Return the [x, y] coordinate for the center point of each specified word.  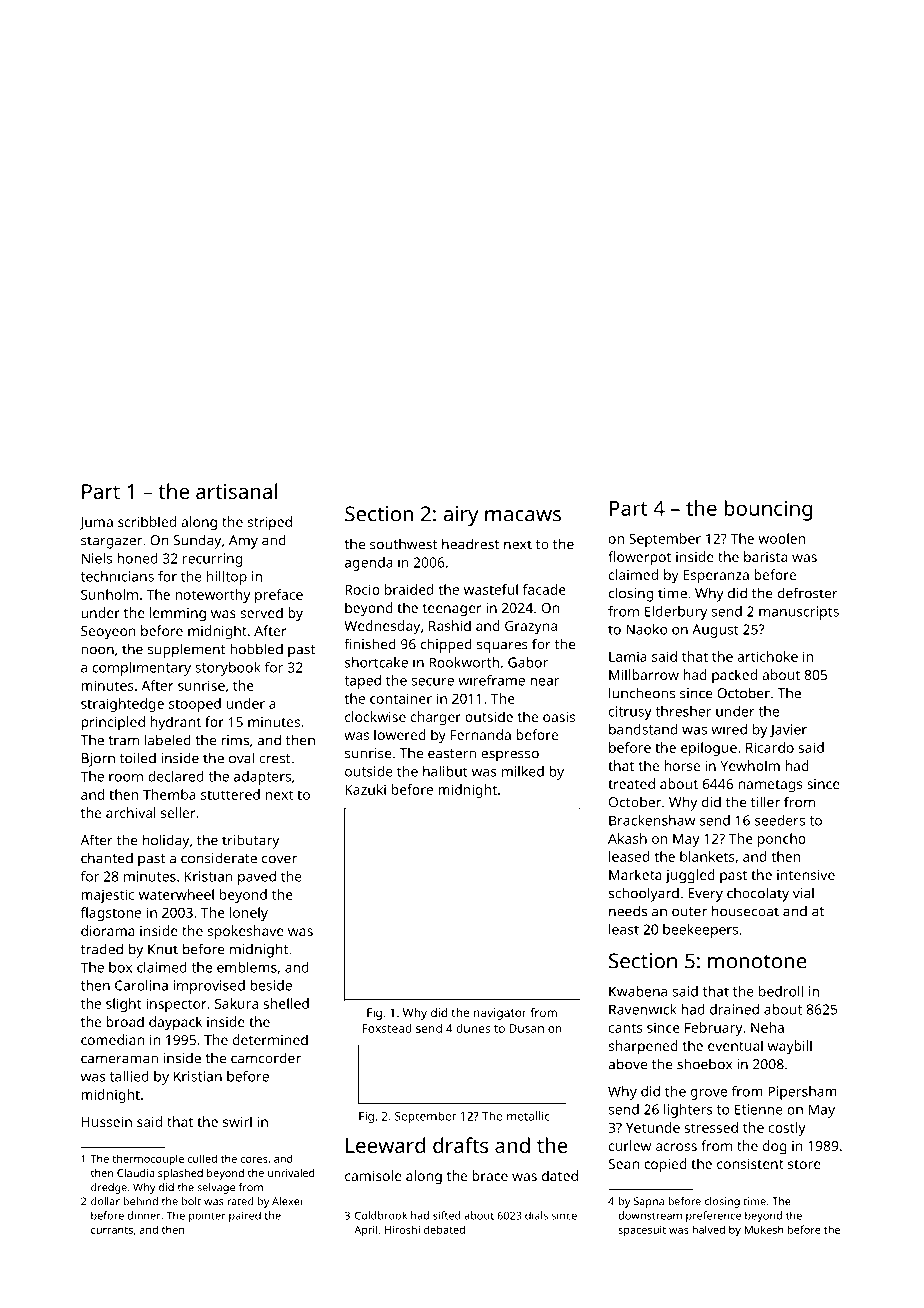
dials [536, 1215]
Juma [96, 523]
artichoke [767, 656]
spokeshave [246, 932]
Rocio [362, 589]
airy [460, 516]
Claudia [135, 1172]
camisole [373, 1175]
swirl [237, 1121]
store [804, 1164]
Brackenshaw [652, 820]
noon [97, 650]
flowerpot [639, 558]
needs [628, 911]
